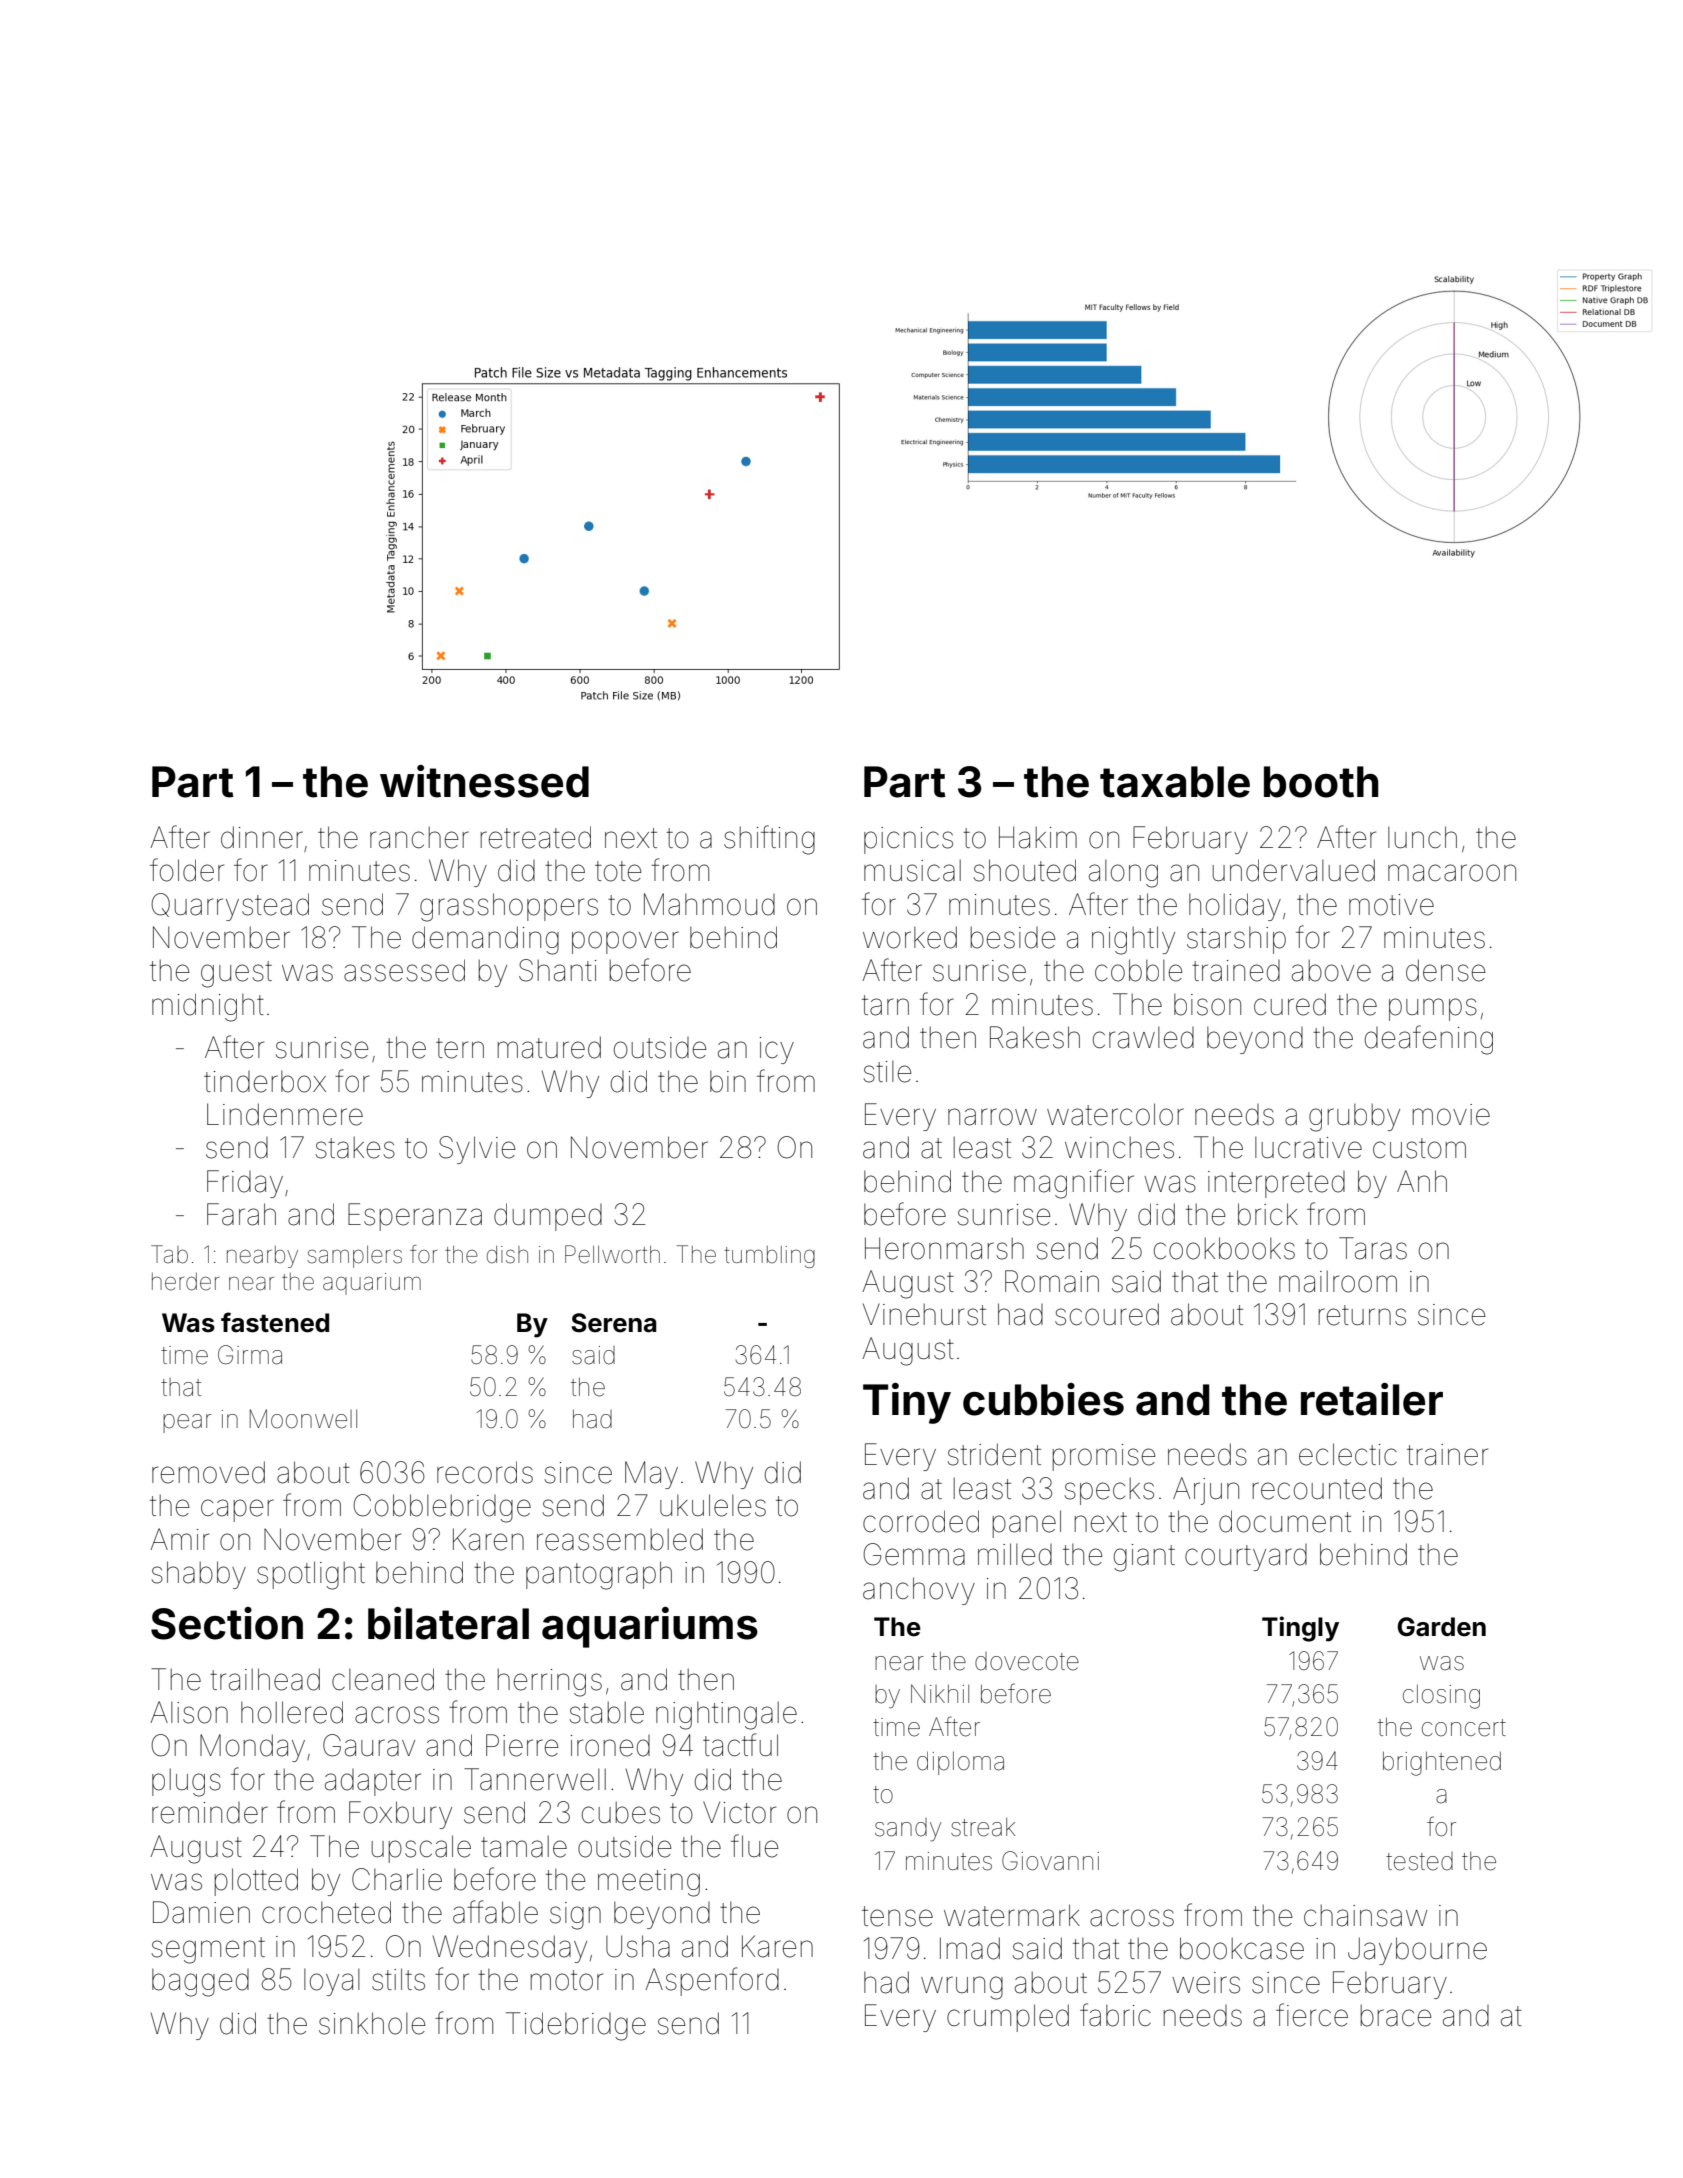 This image has width=1683, height=2178. What do you see at coordinates (921, 1521) in the image?
I see `corroded` at bounding box center [921, 1521].
